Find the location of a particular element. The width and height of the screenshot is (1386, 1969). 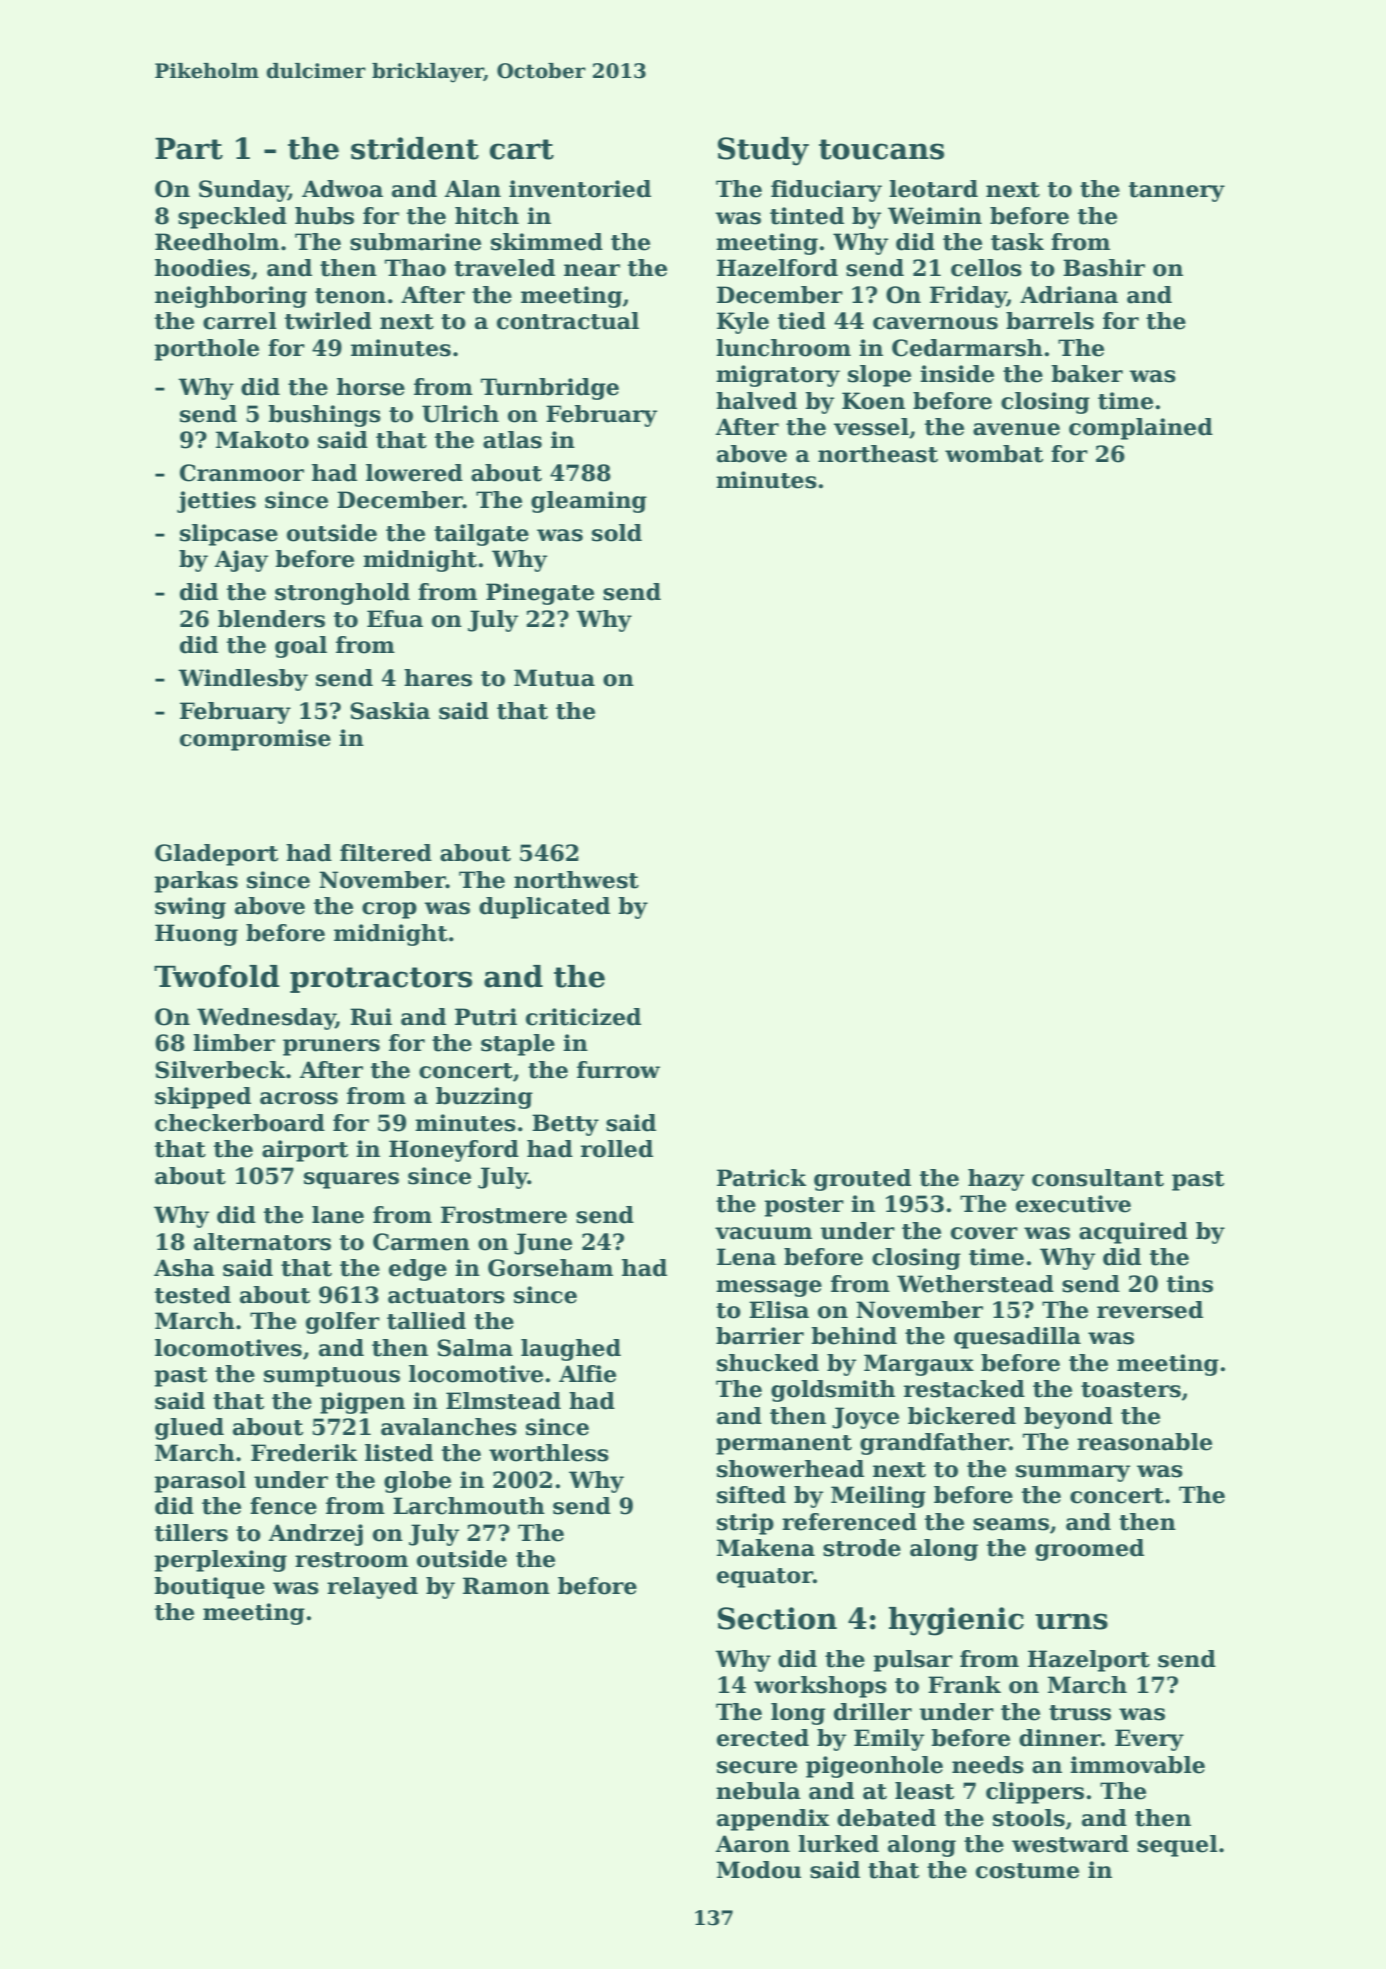

strip is located at coordinates (745, 1524).
